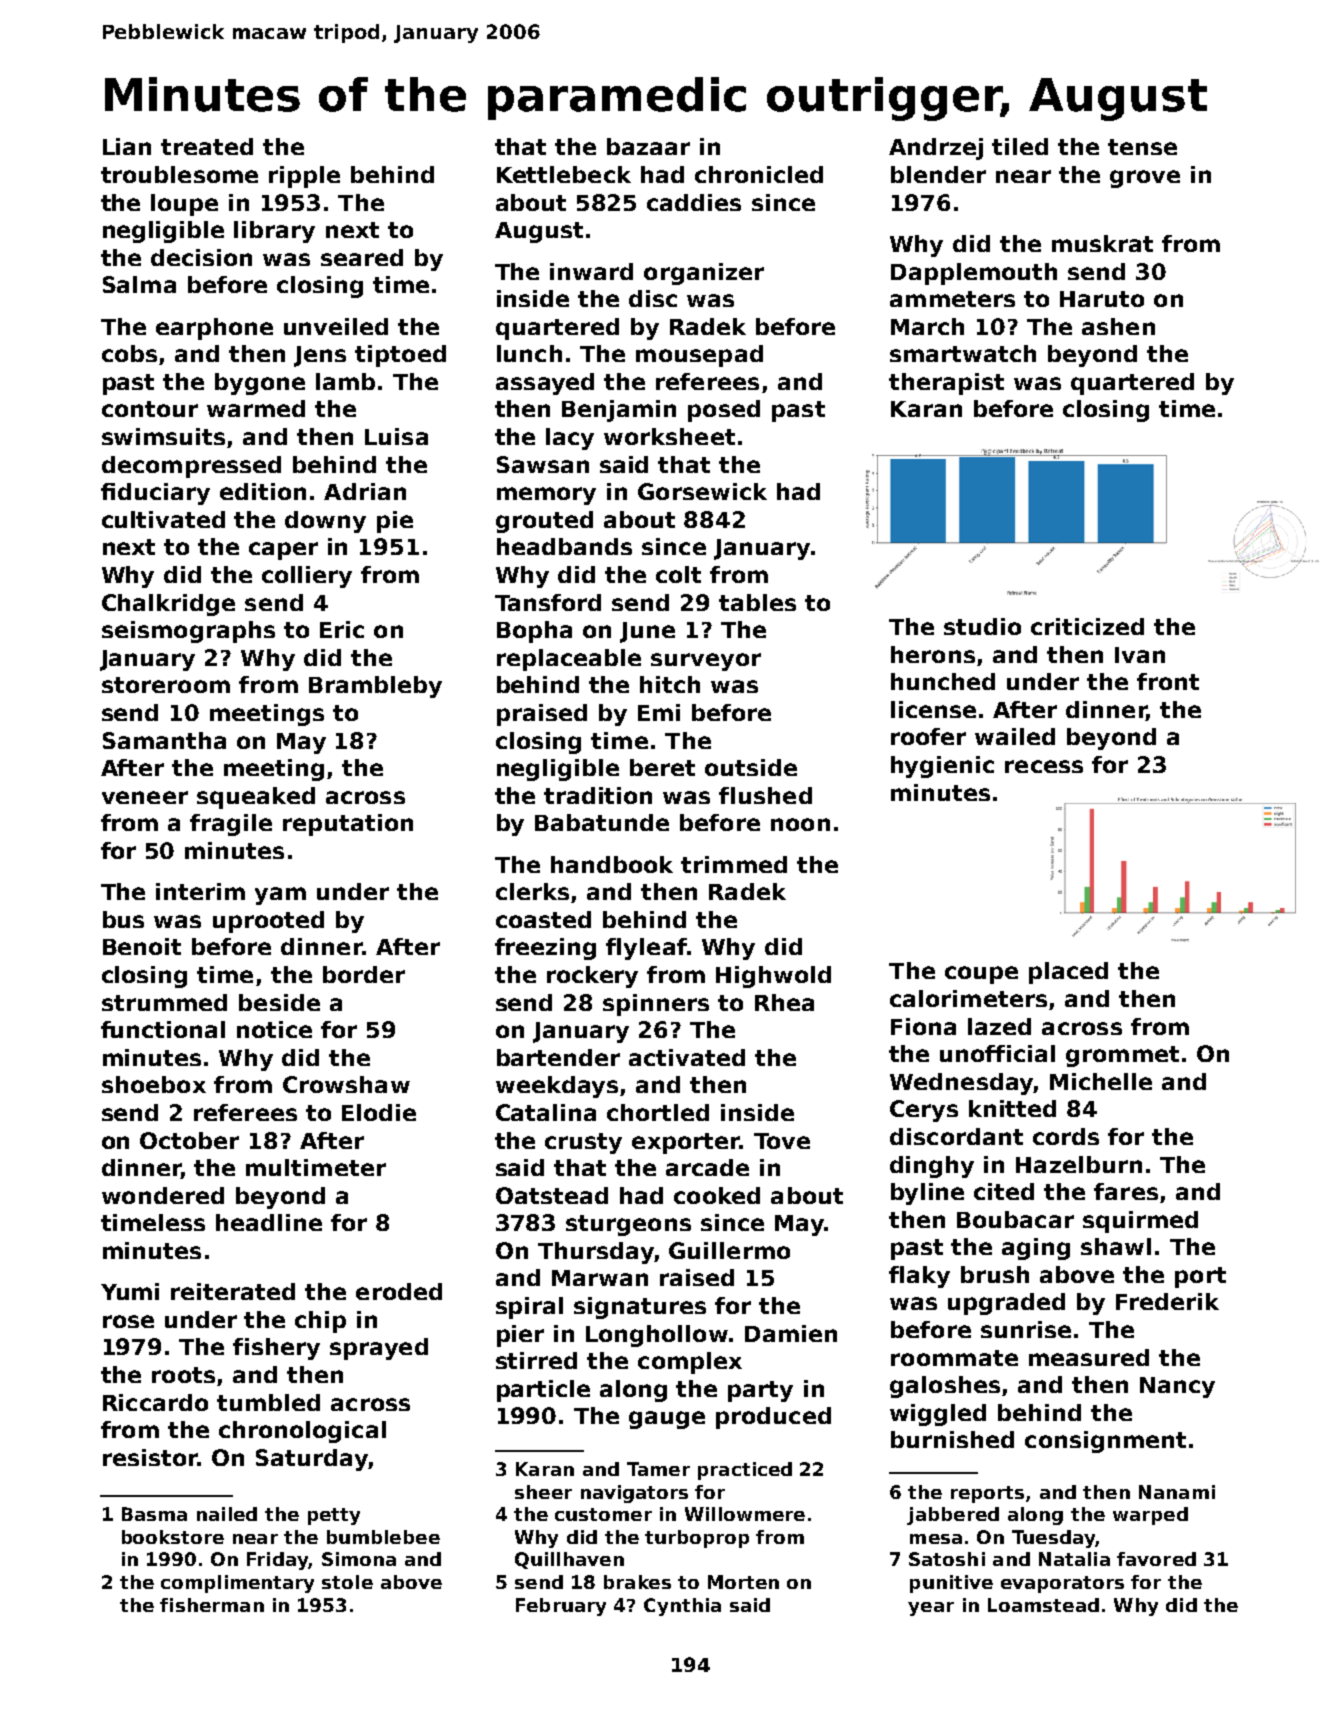 The image size is (1339, 1733). I want to click on Benoit, so click(142, 946).
